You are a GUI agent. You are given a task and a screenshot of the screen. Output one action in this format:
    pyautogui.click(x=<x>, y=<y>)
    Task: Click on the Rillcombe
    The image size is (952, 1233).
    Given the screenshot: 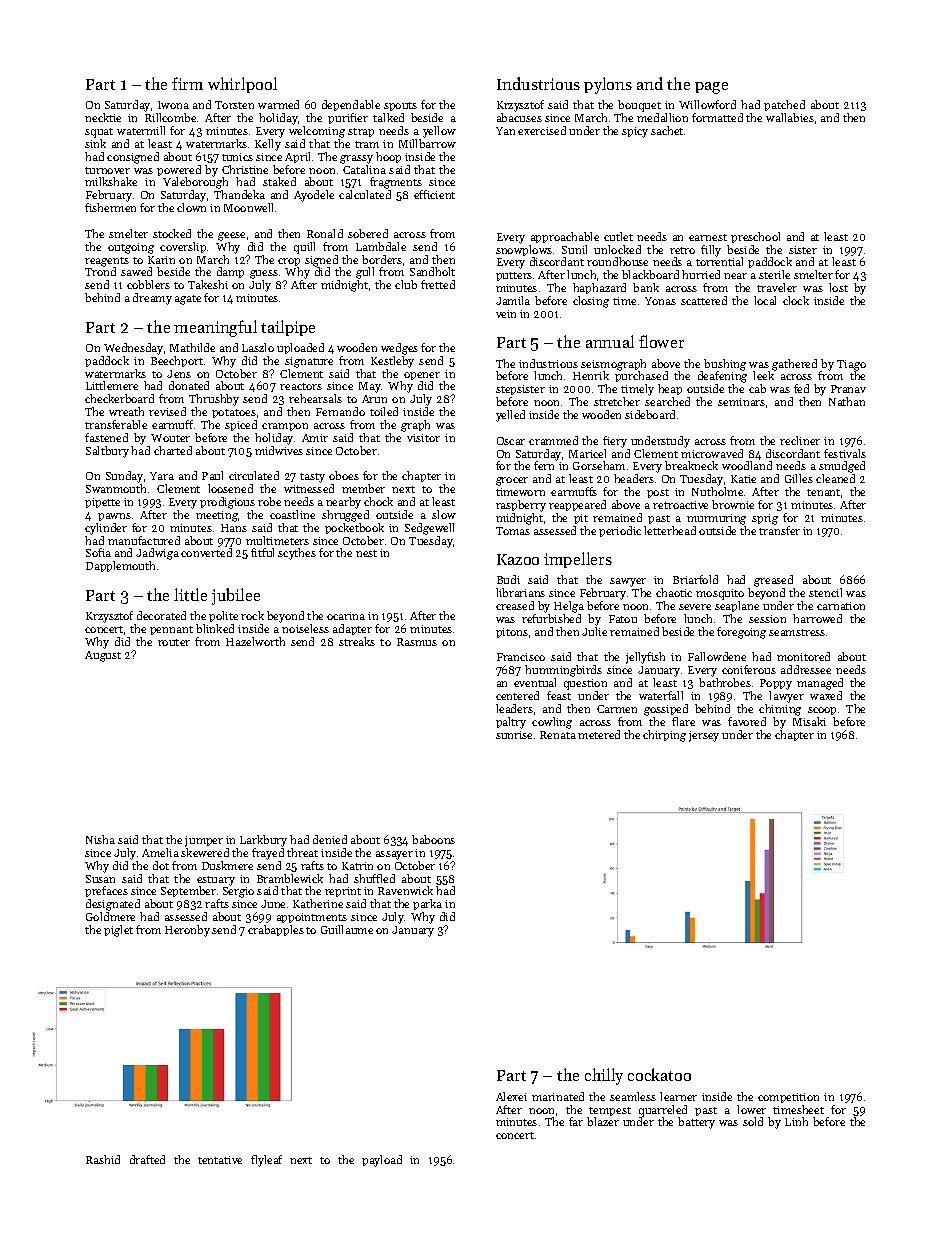 What is the action you would take?
    pyautogui.click(x=170, y=117)
